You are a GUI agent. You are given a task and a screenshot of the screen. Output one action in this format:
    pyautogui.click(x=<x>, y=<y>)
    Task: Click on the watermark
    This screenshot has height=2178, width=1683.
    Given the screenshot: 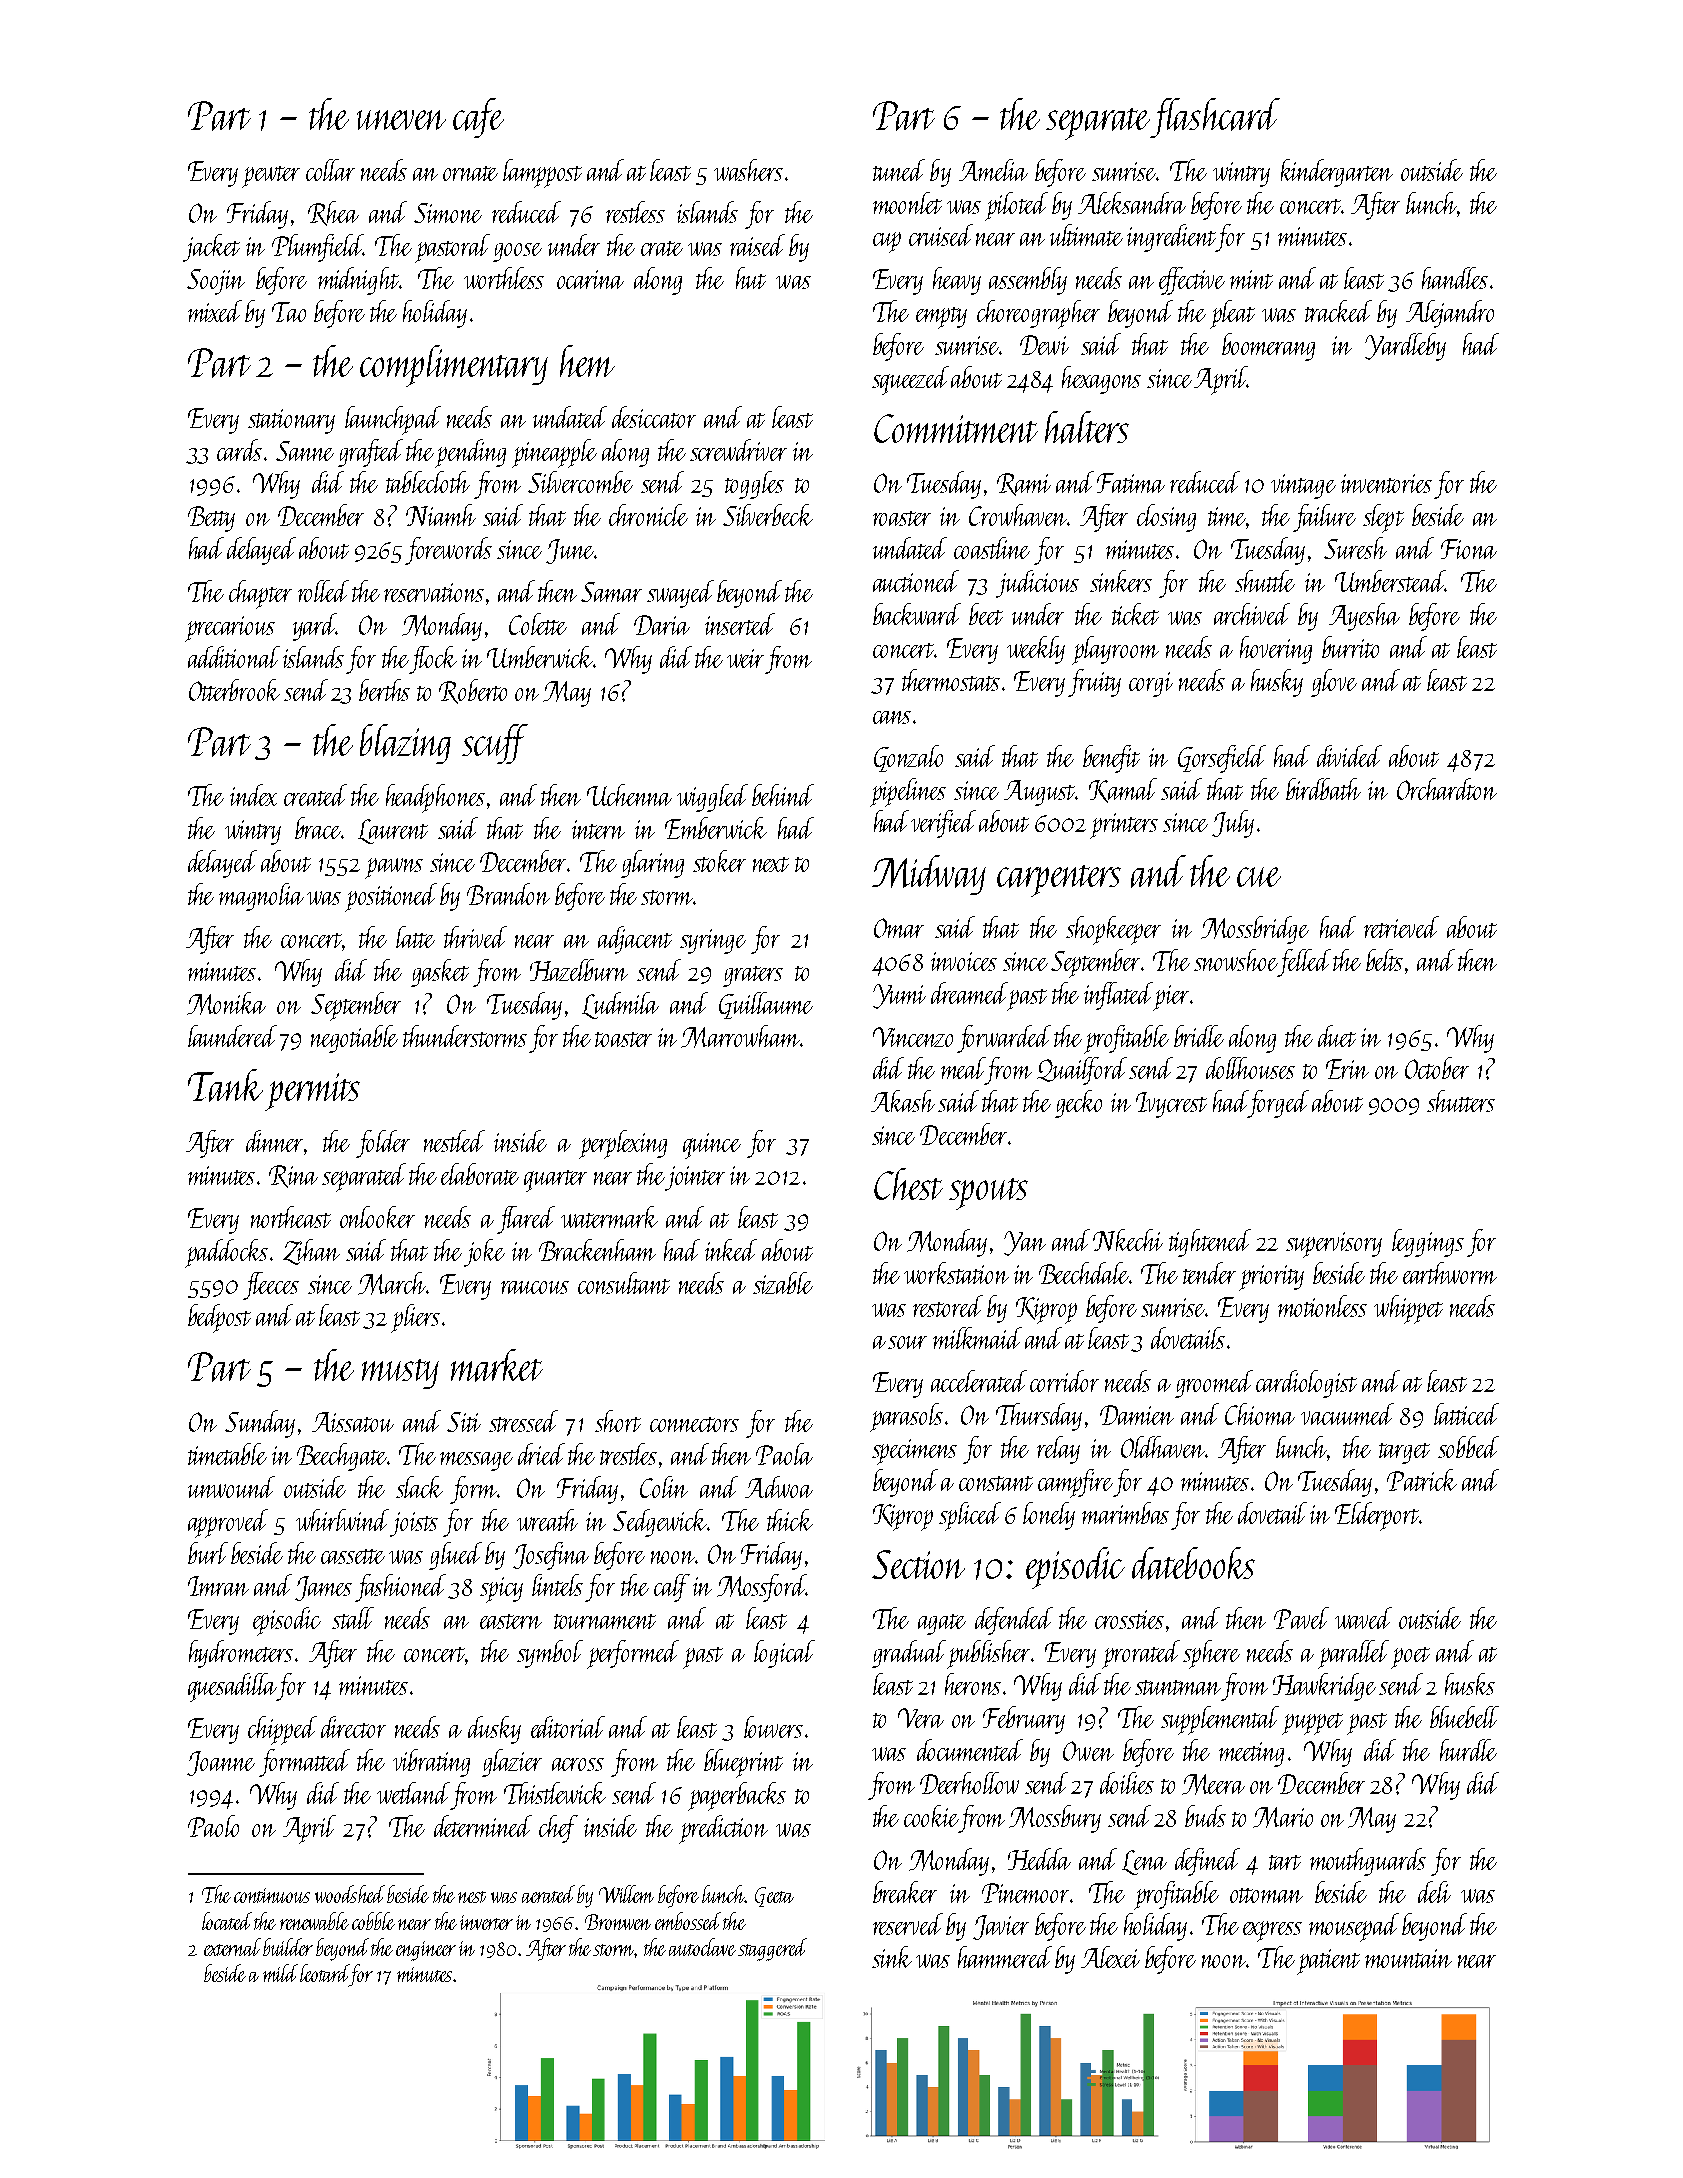 What is the action you would take?
    pyautogui.click(x=609, y=1217)
